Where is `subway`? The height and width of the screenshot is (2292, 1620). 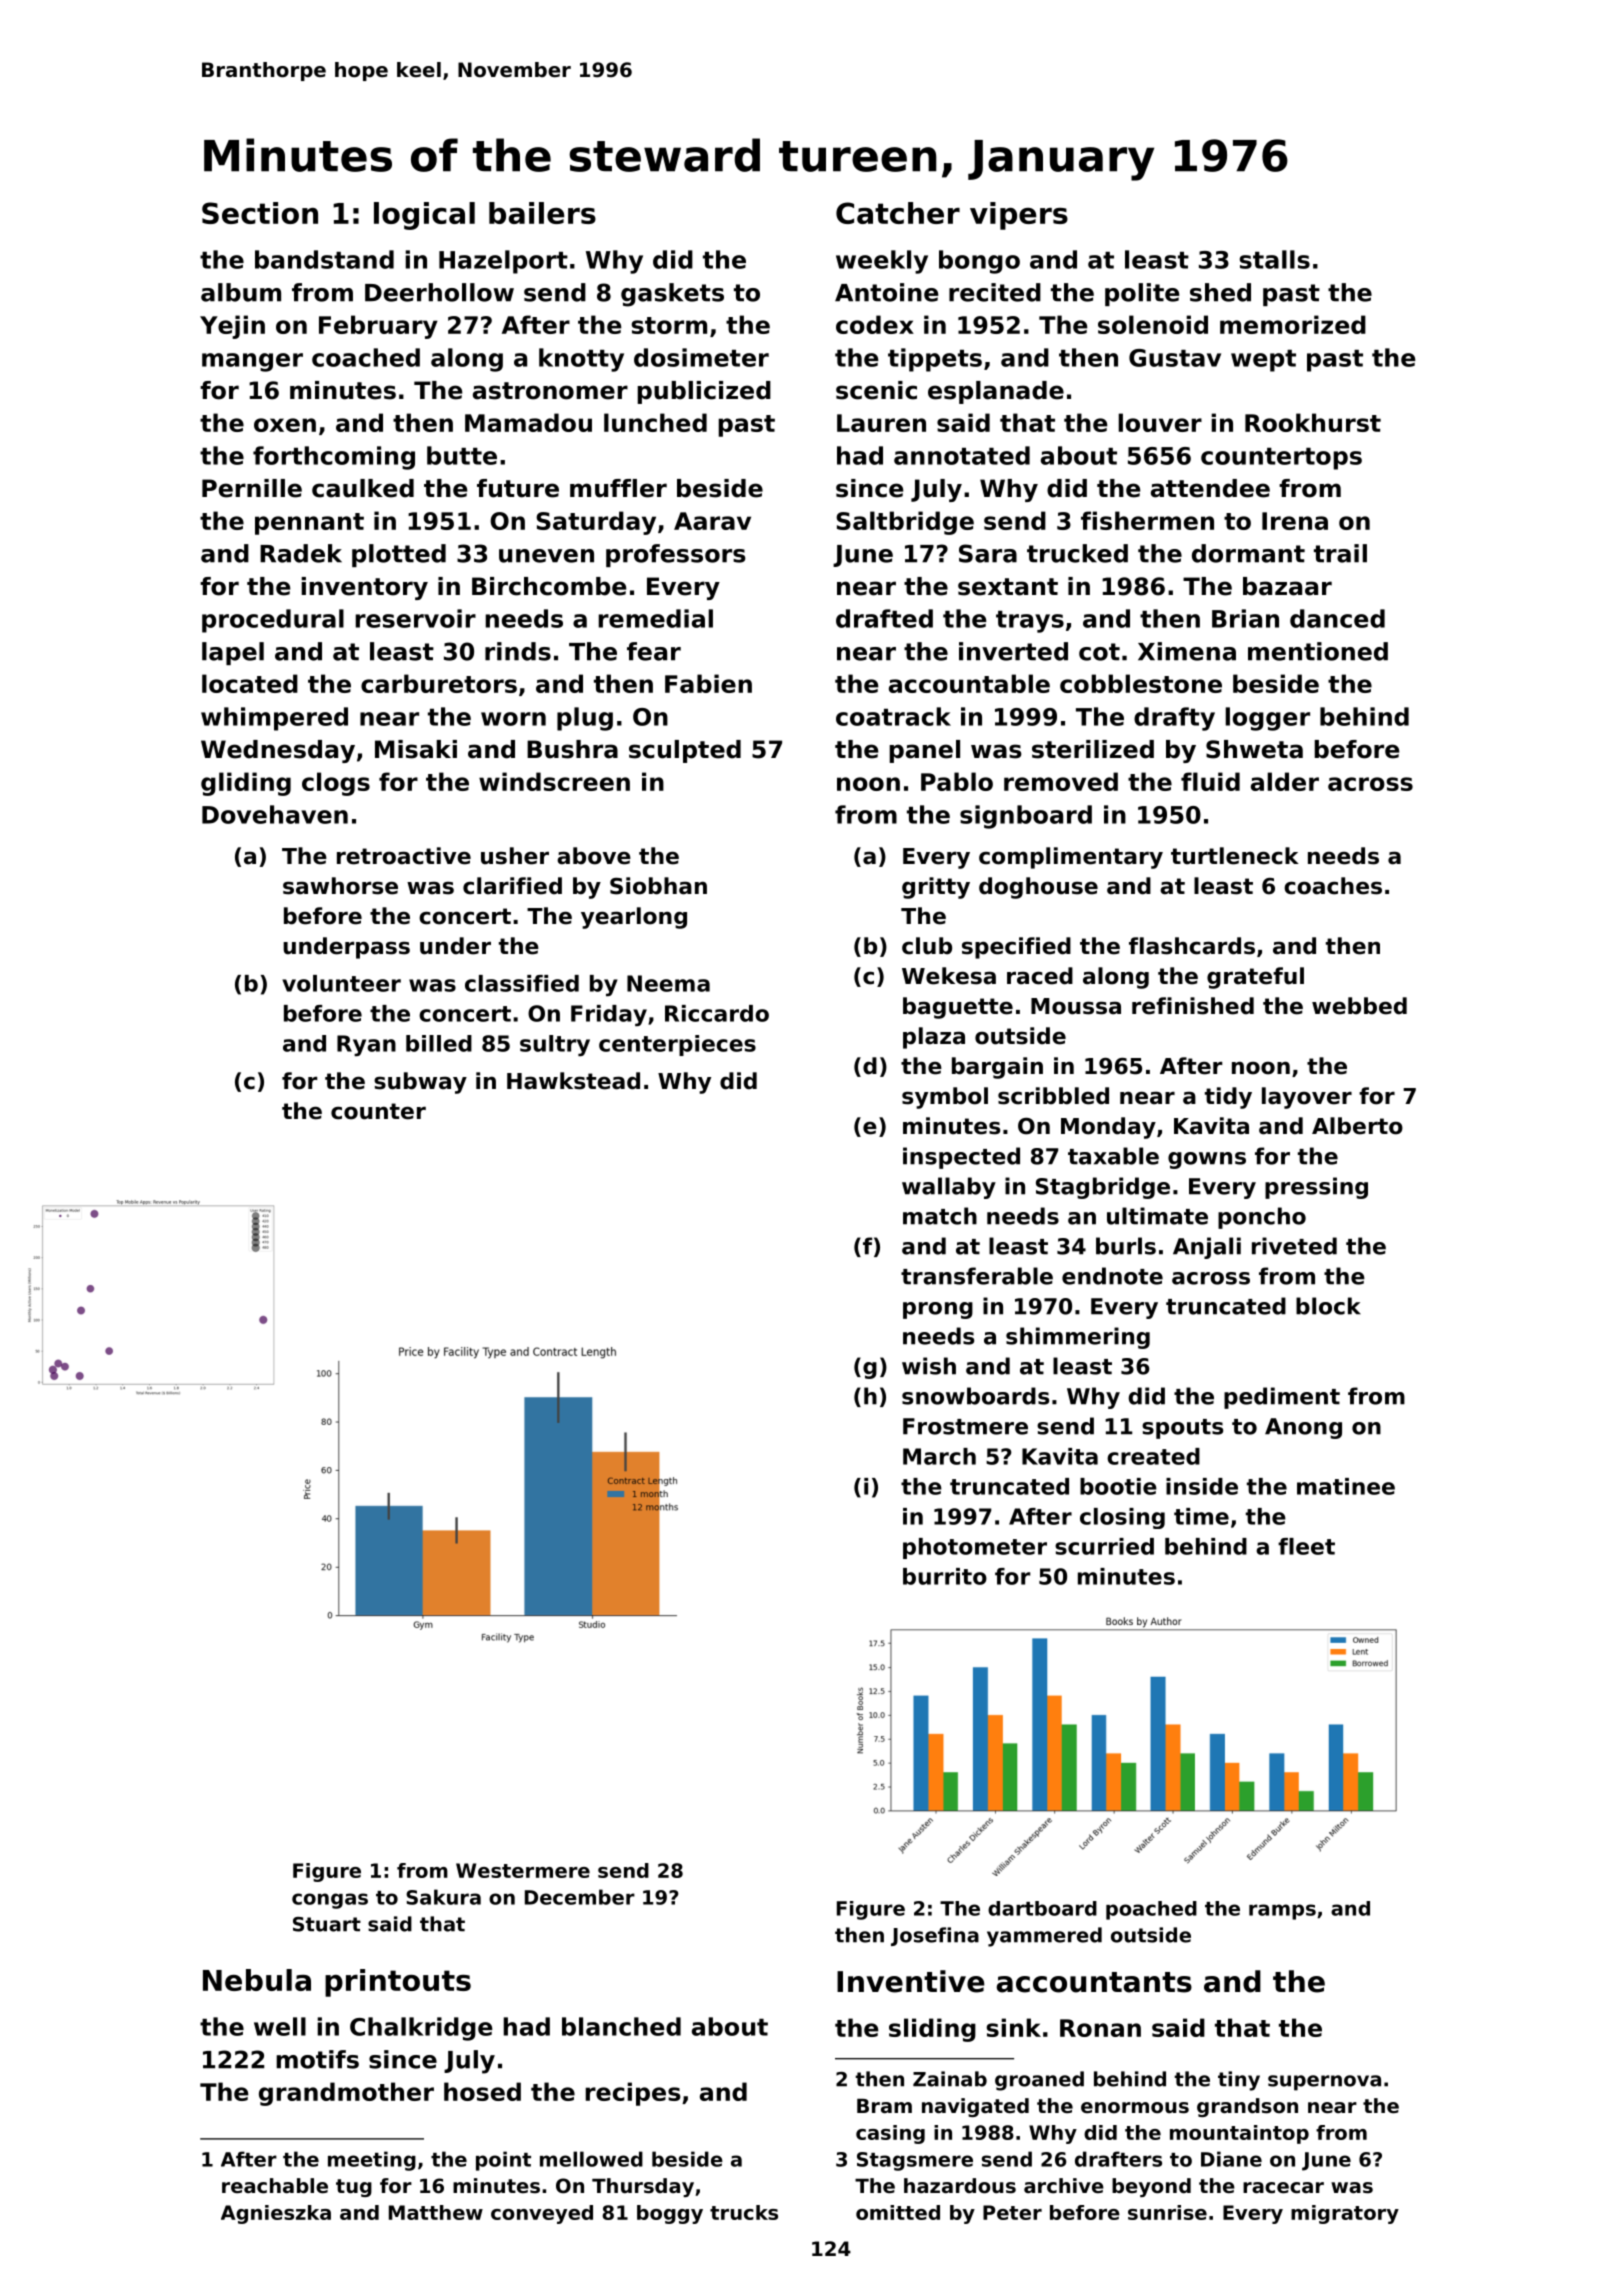
subway is located at coordinates (420, 1083).
